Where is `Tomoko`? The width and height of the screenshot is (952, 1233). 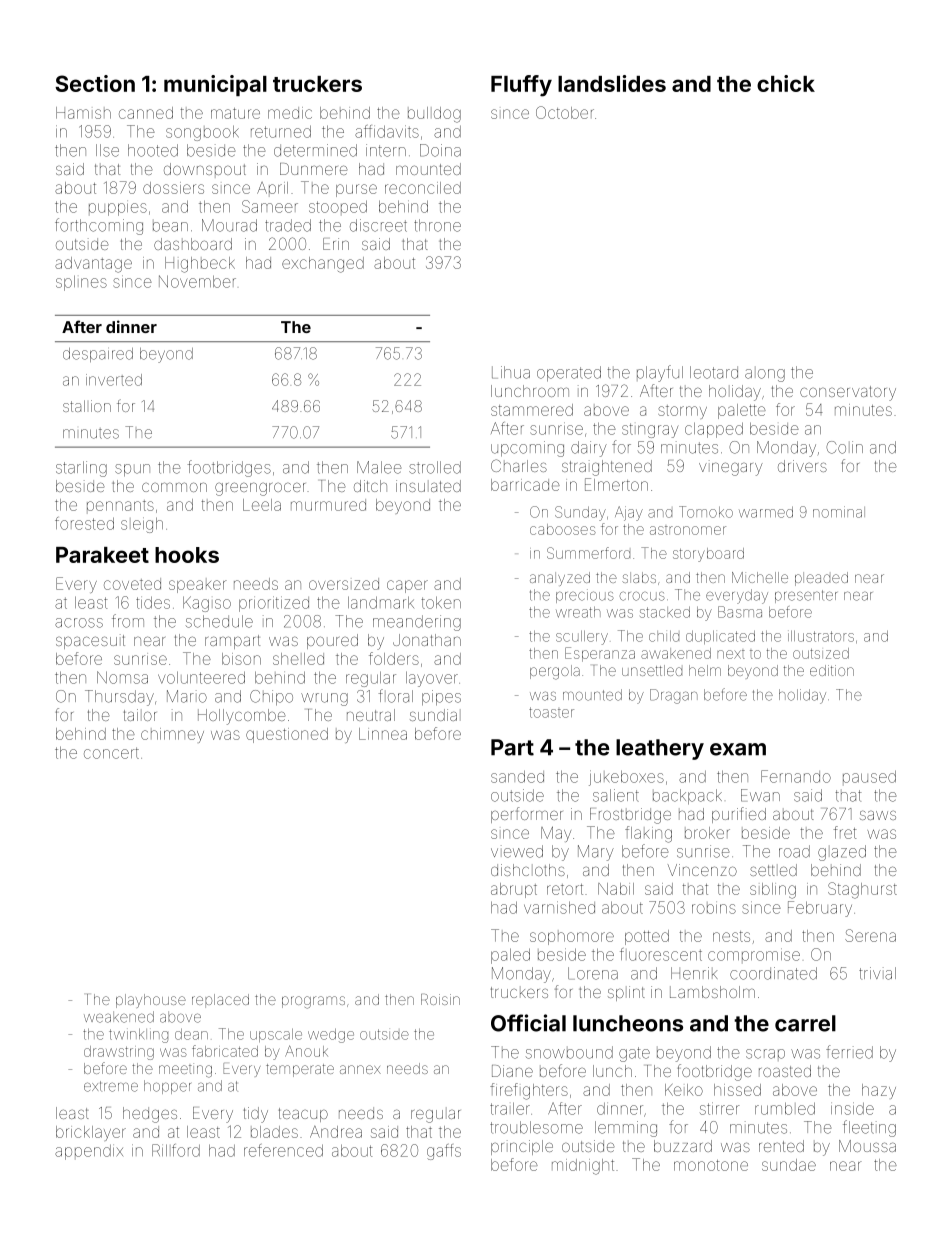 Tomoko is located at coordinates (706, 512).
